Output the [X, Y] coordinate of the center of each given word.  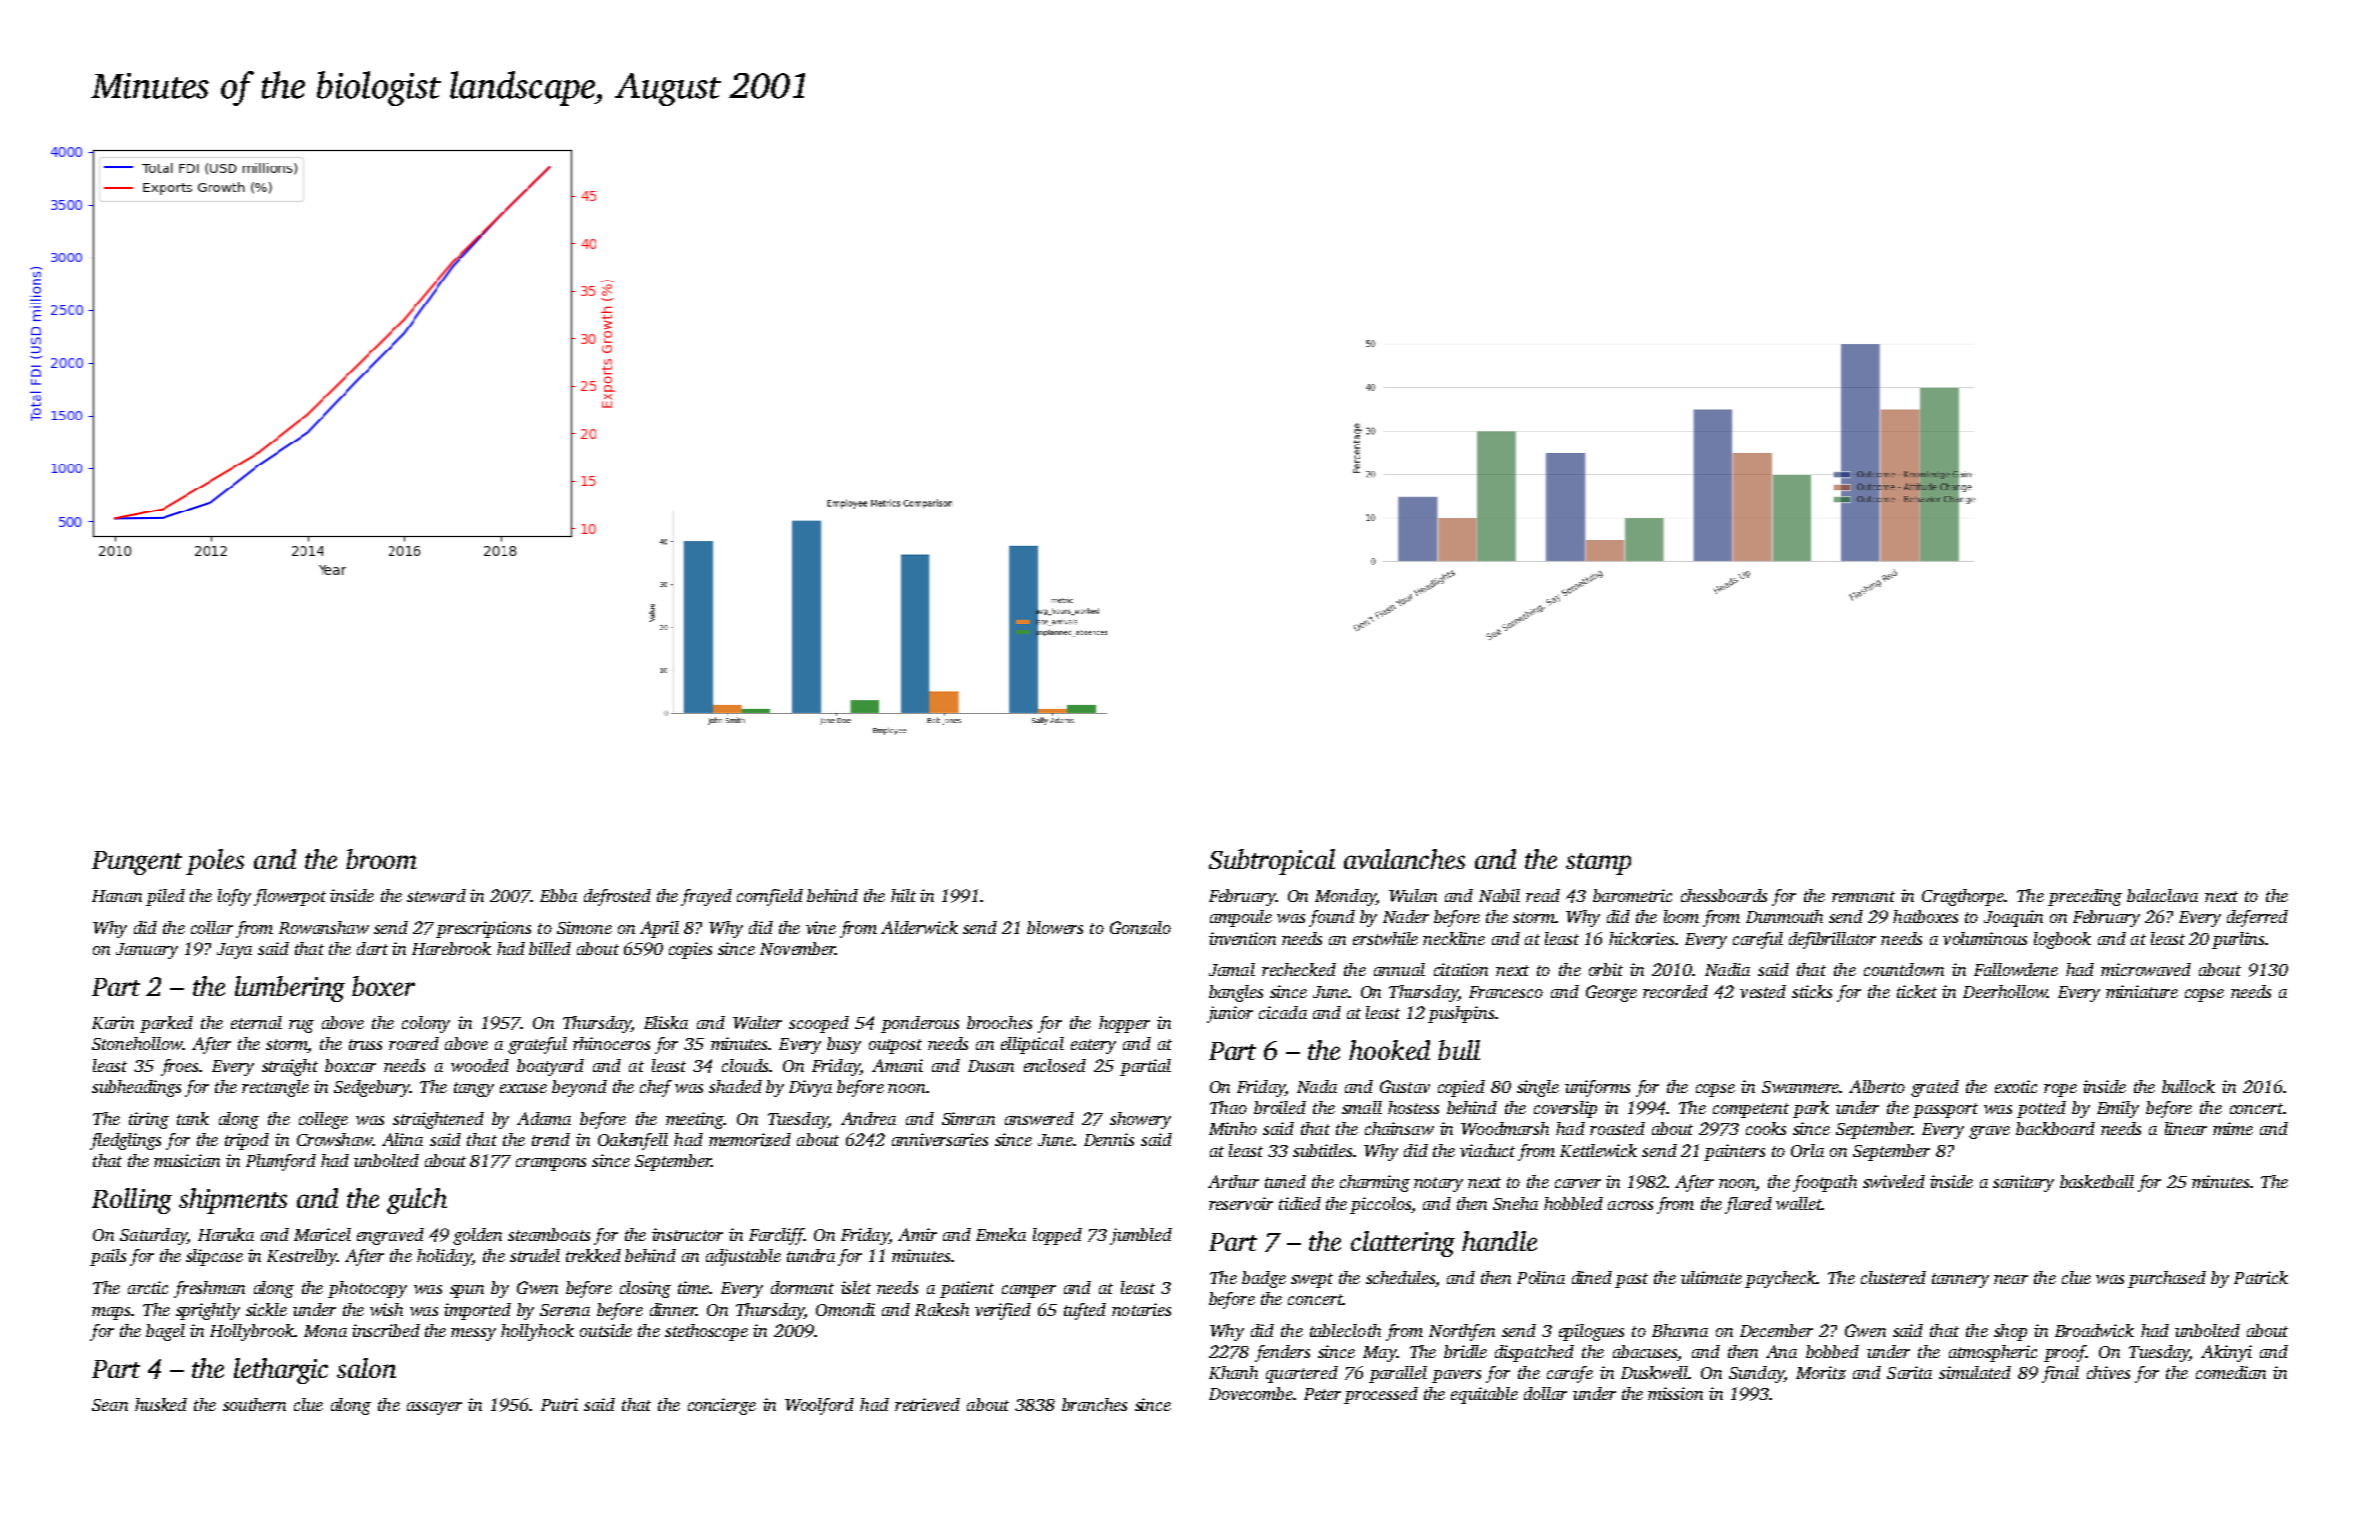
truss [365, 1044]
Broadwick [2094, 1330]
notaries [1141, 1309]
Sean [110, 1405]
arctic [148, 1287]
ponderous [920, 1024]
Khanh [1233, 1372]
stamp [1598, 864]
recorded [1675, 991]
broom [381, 859]
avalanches [1404, 859]
